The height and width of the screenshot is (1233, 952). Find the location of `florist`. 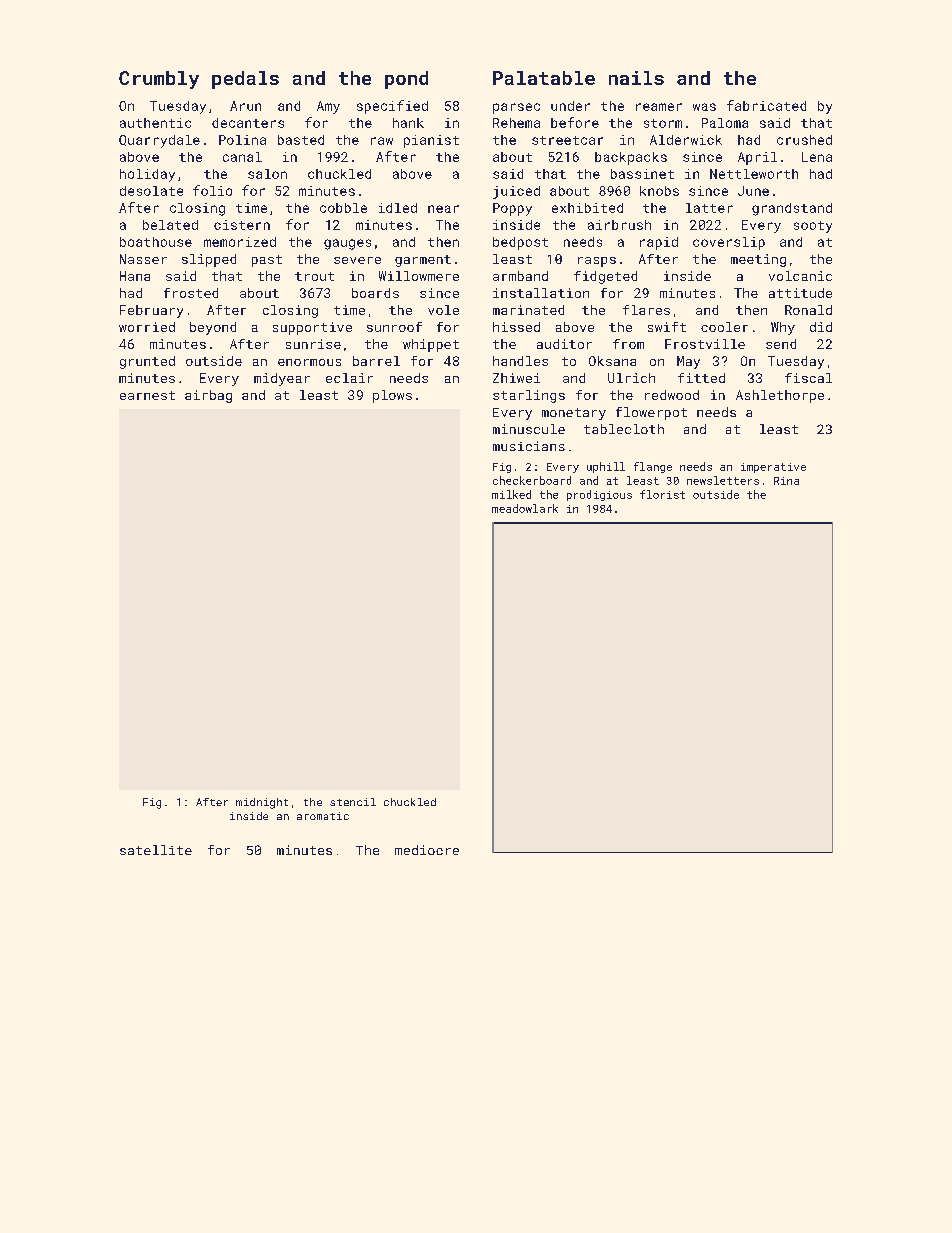

florist is located at coordinates (662, 494).
